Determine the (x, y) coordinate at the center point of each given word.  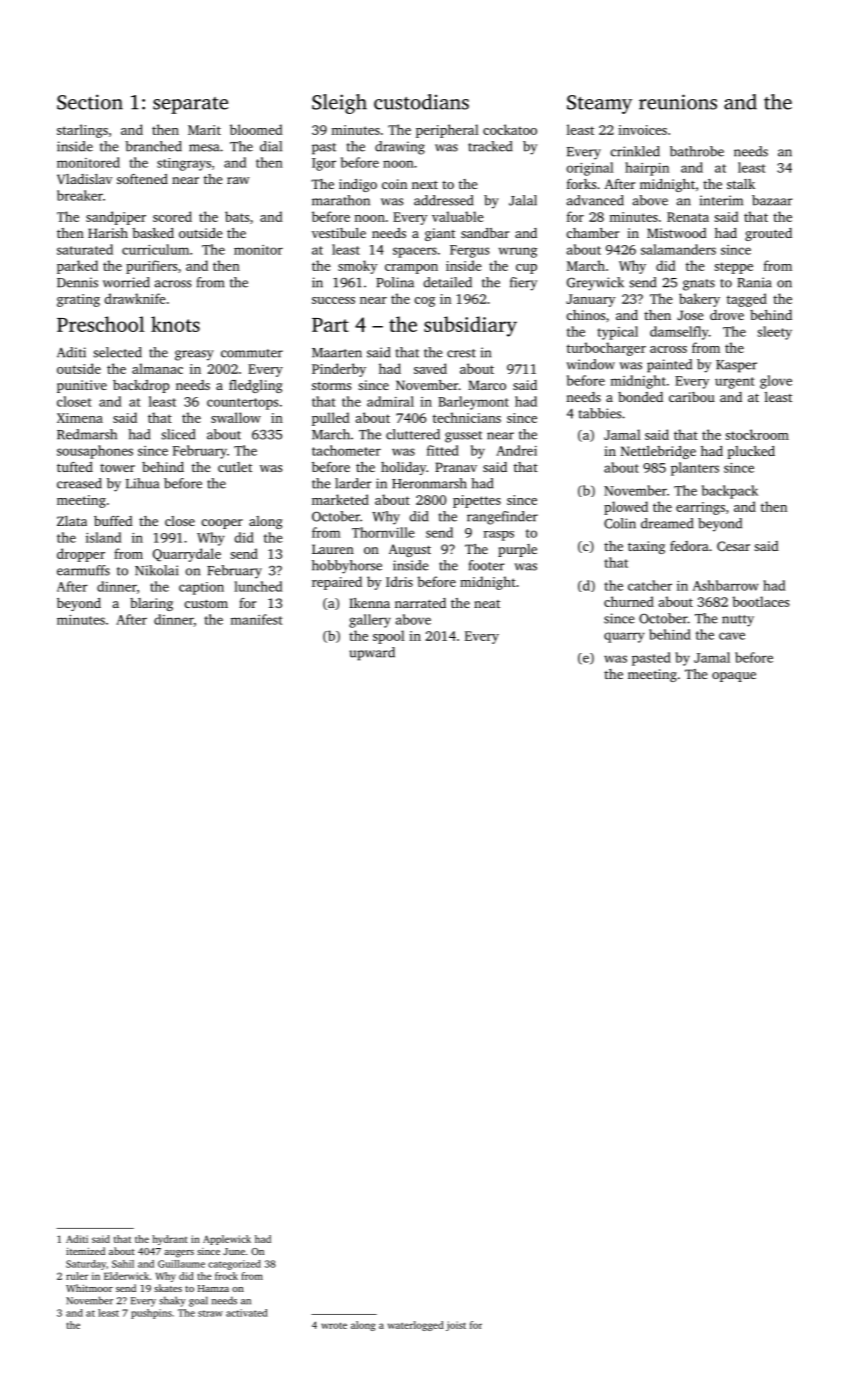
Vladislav (85, 179)
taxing (646, 547)
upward (372, 654)
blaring (151, 604)
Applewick (227, 1240)
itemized (85, 1251)
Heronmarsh (429, 483)
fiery (523, 284)
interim (721, 200)
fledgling (255, 386)
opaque (734, 677)
